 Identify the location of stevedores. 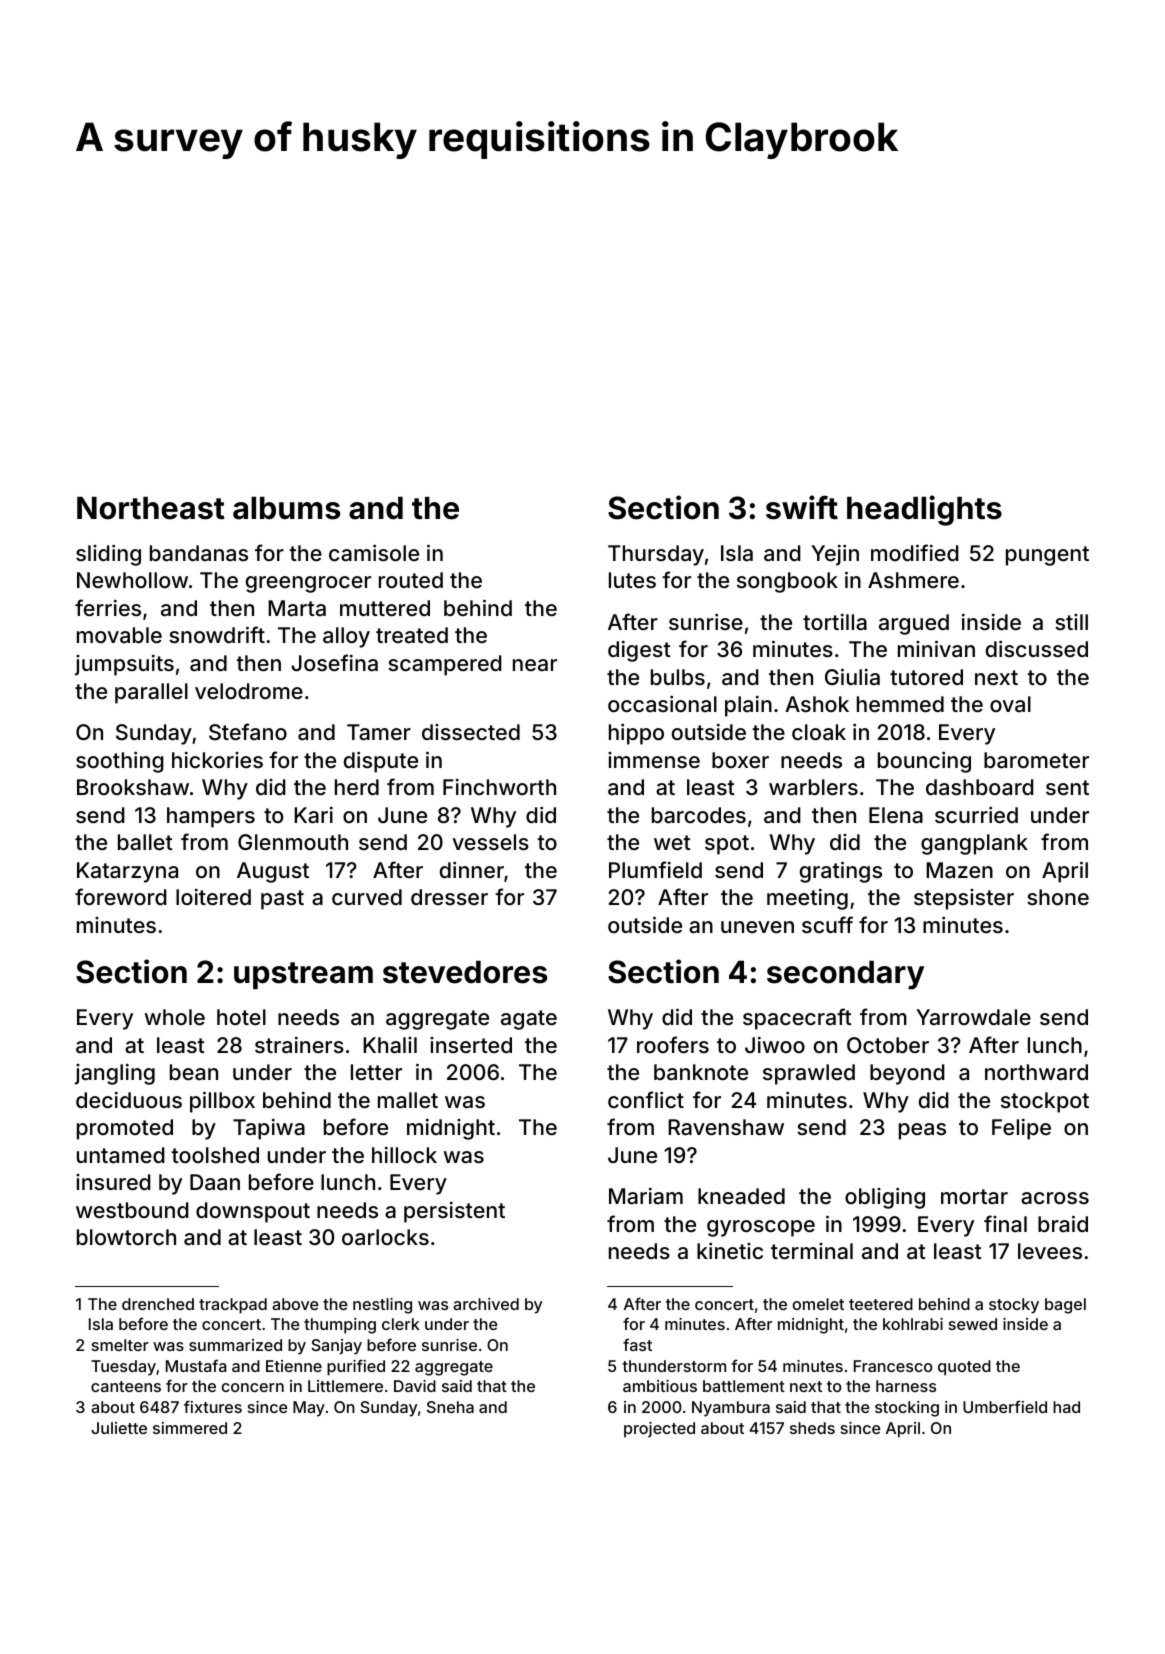
(465, 972).
